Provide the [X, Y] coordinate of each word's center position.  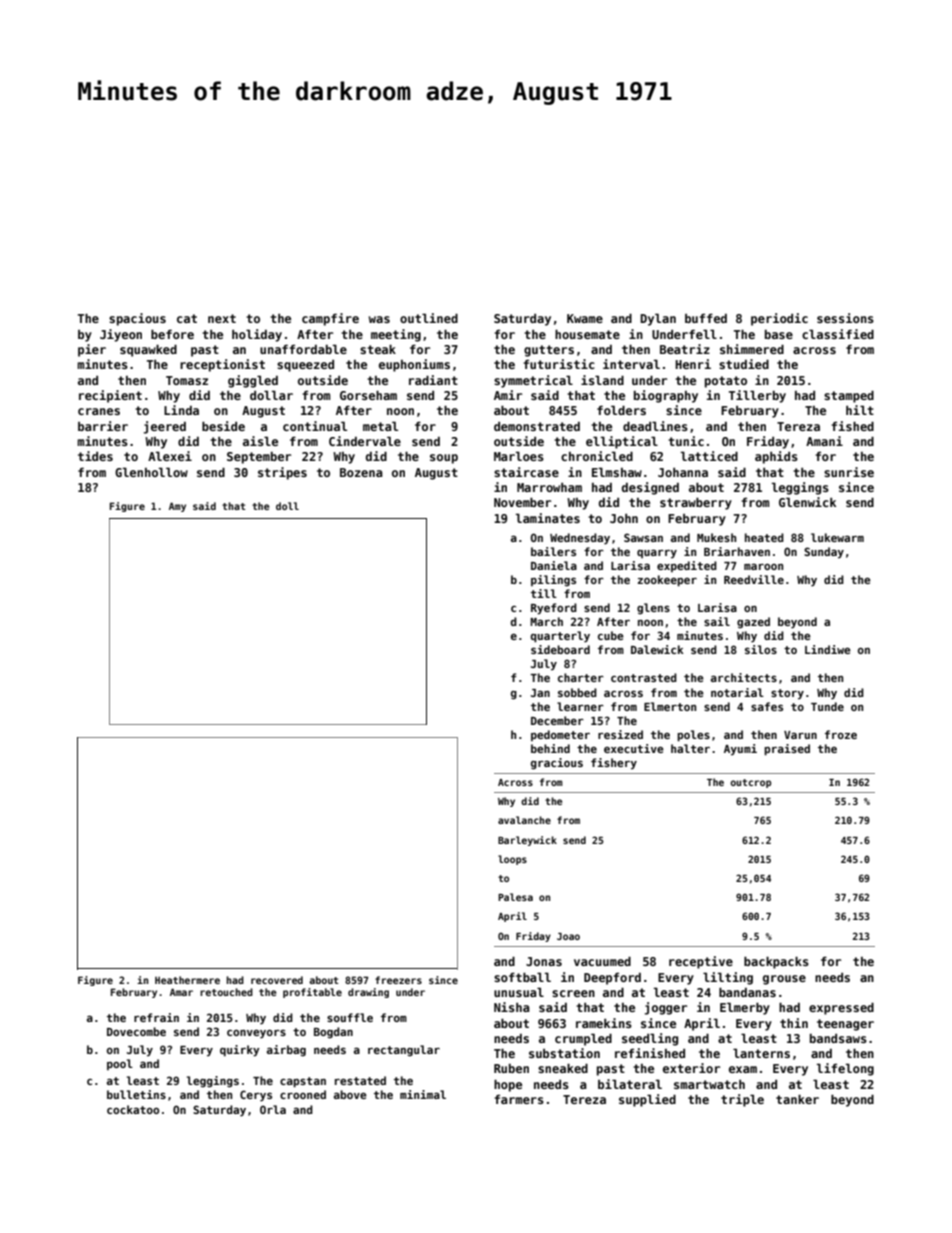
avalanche [524, 820]
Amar [181, 992]
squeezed [305, 366]
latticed [709, 456]
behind [550, 748]
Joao [568, 936]
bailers [553, 551]
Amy [177, 507]
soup [444, 459]
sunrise [849, 472]
